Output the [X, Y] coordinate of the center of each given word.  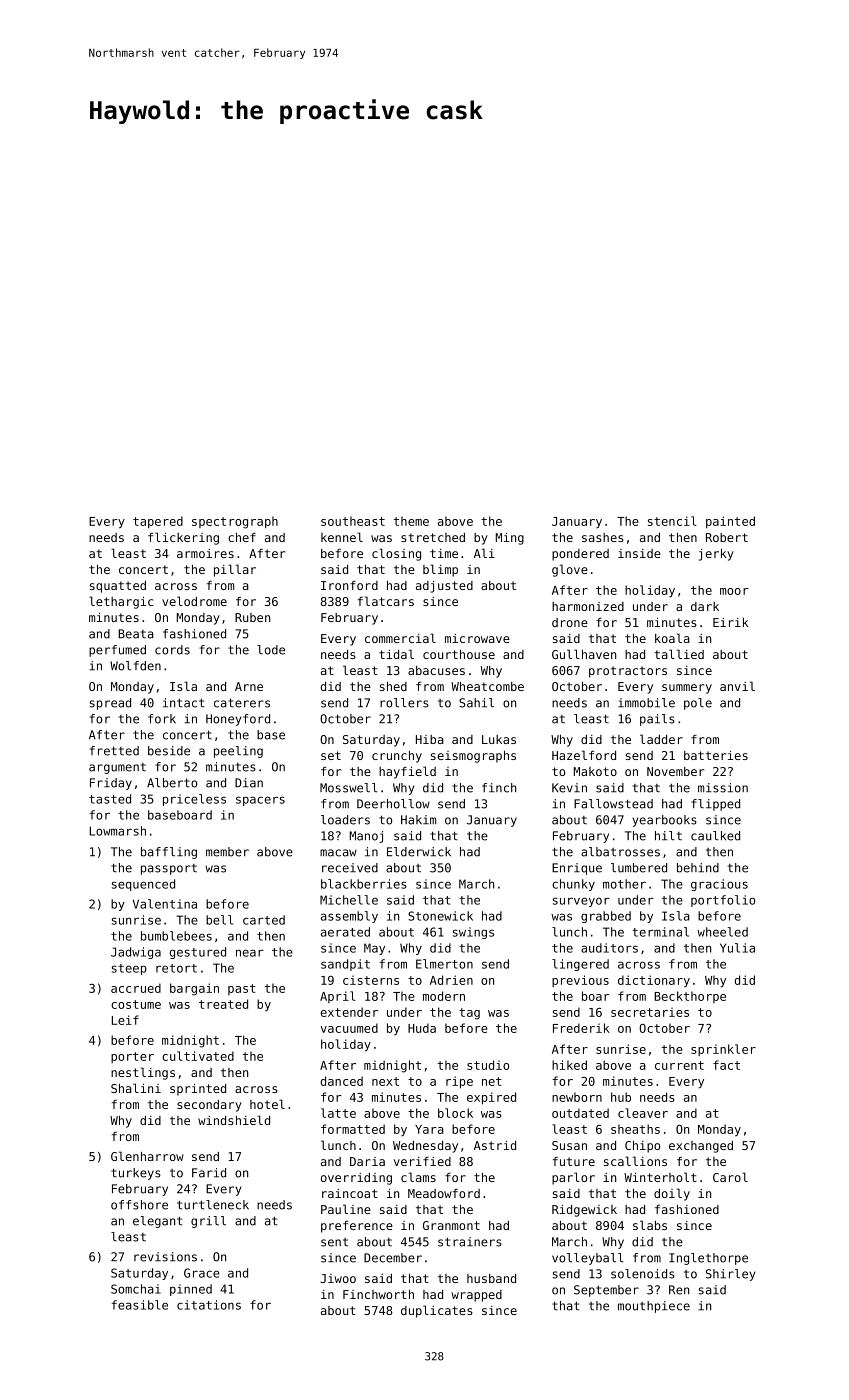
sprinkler [723, 1050]
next [385, 1081]
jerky [716, 555]
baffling [169, 853]
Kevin [569, 788]
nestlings [143, 1073]
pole [698, 704]
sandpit [345, 965]
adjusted [444, 587]
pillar [235, 570]
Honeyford [238, 720]
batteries [716, 755]
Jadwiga [136, 953]
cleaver [643, 1113]
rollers [404, 703]
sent [334, 1242]
